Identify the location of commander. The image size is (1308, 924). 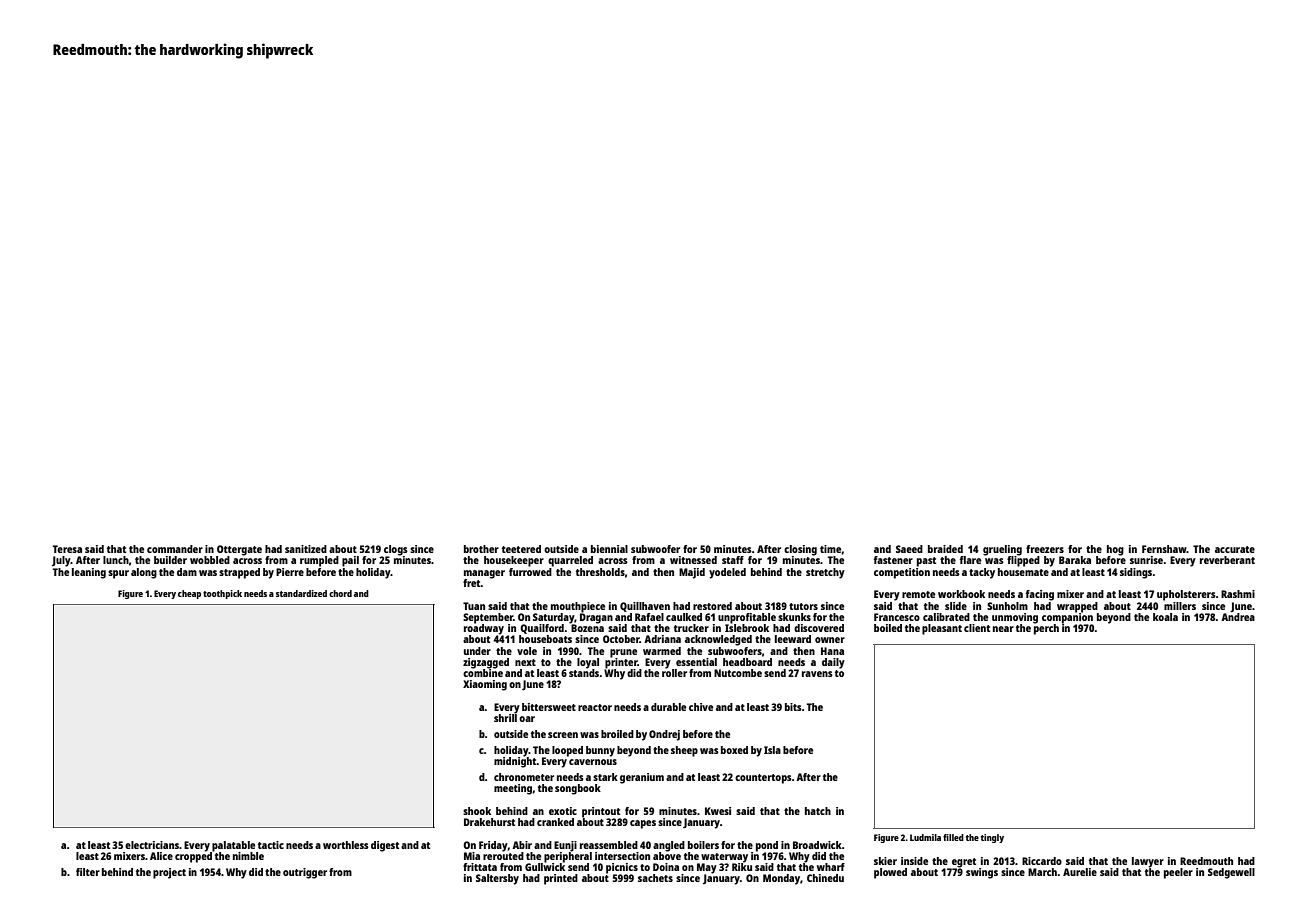
(175, 549).
